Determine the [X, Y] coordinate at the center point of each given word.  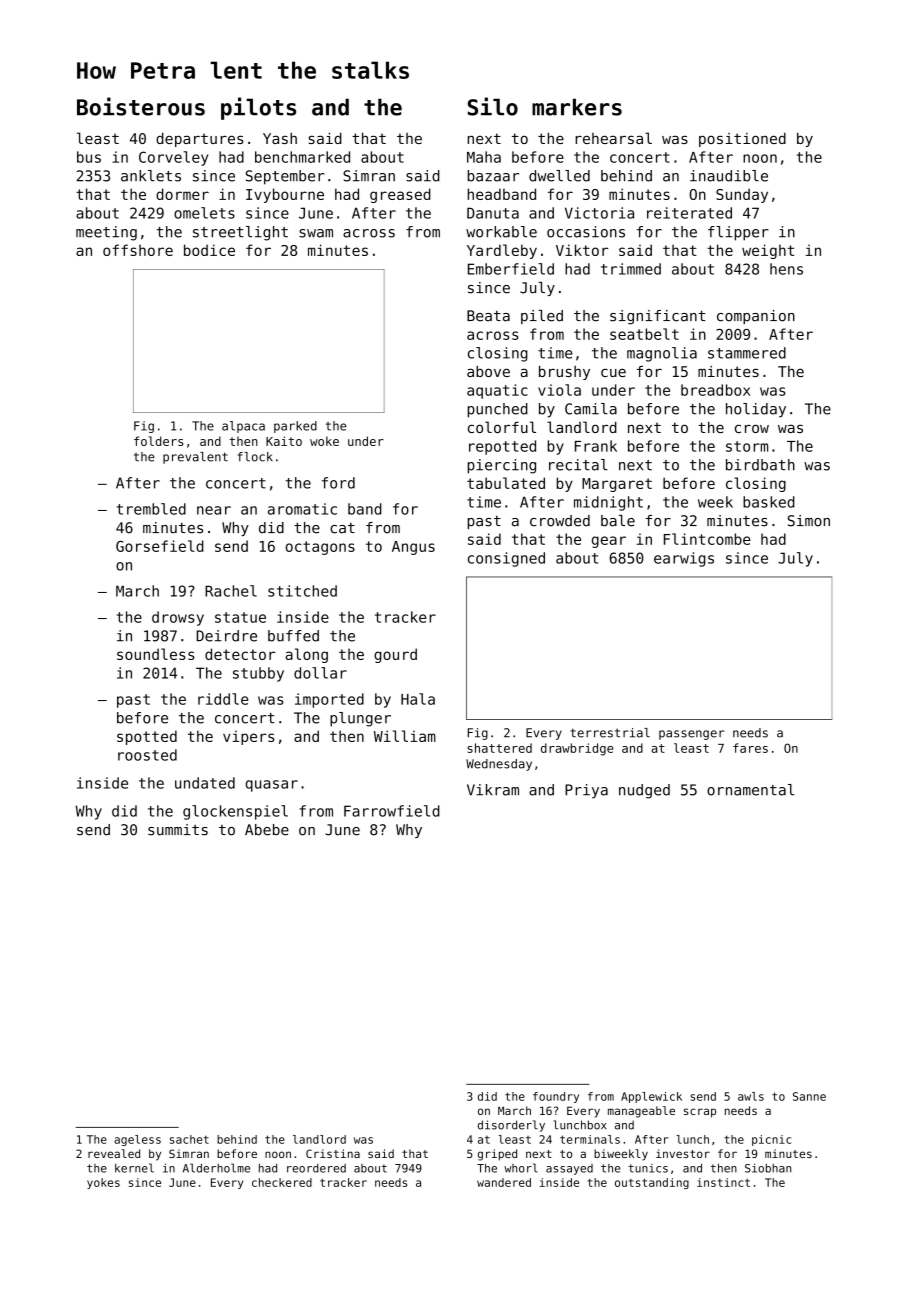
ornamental [750, 790]
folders [158, 441]
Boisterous [141, 106]
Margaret [617, 485]
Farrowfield [392, 811]
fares [750, 748]
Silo [493, 106]
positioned [742, 140]
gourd [395, 655]
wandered [504, 1182]
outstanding [652, 1183]
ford [338, 483]
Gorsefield [160, 546]
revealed [114, 1153]
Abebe [267, 830]
